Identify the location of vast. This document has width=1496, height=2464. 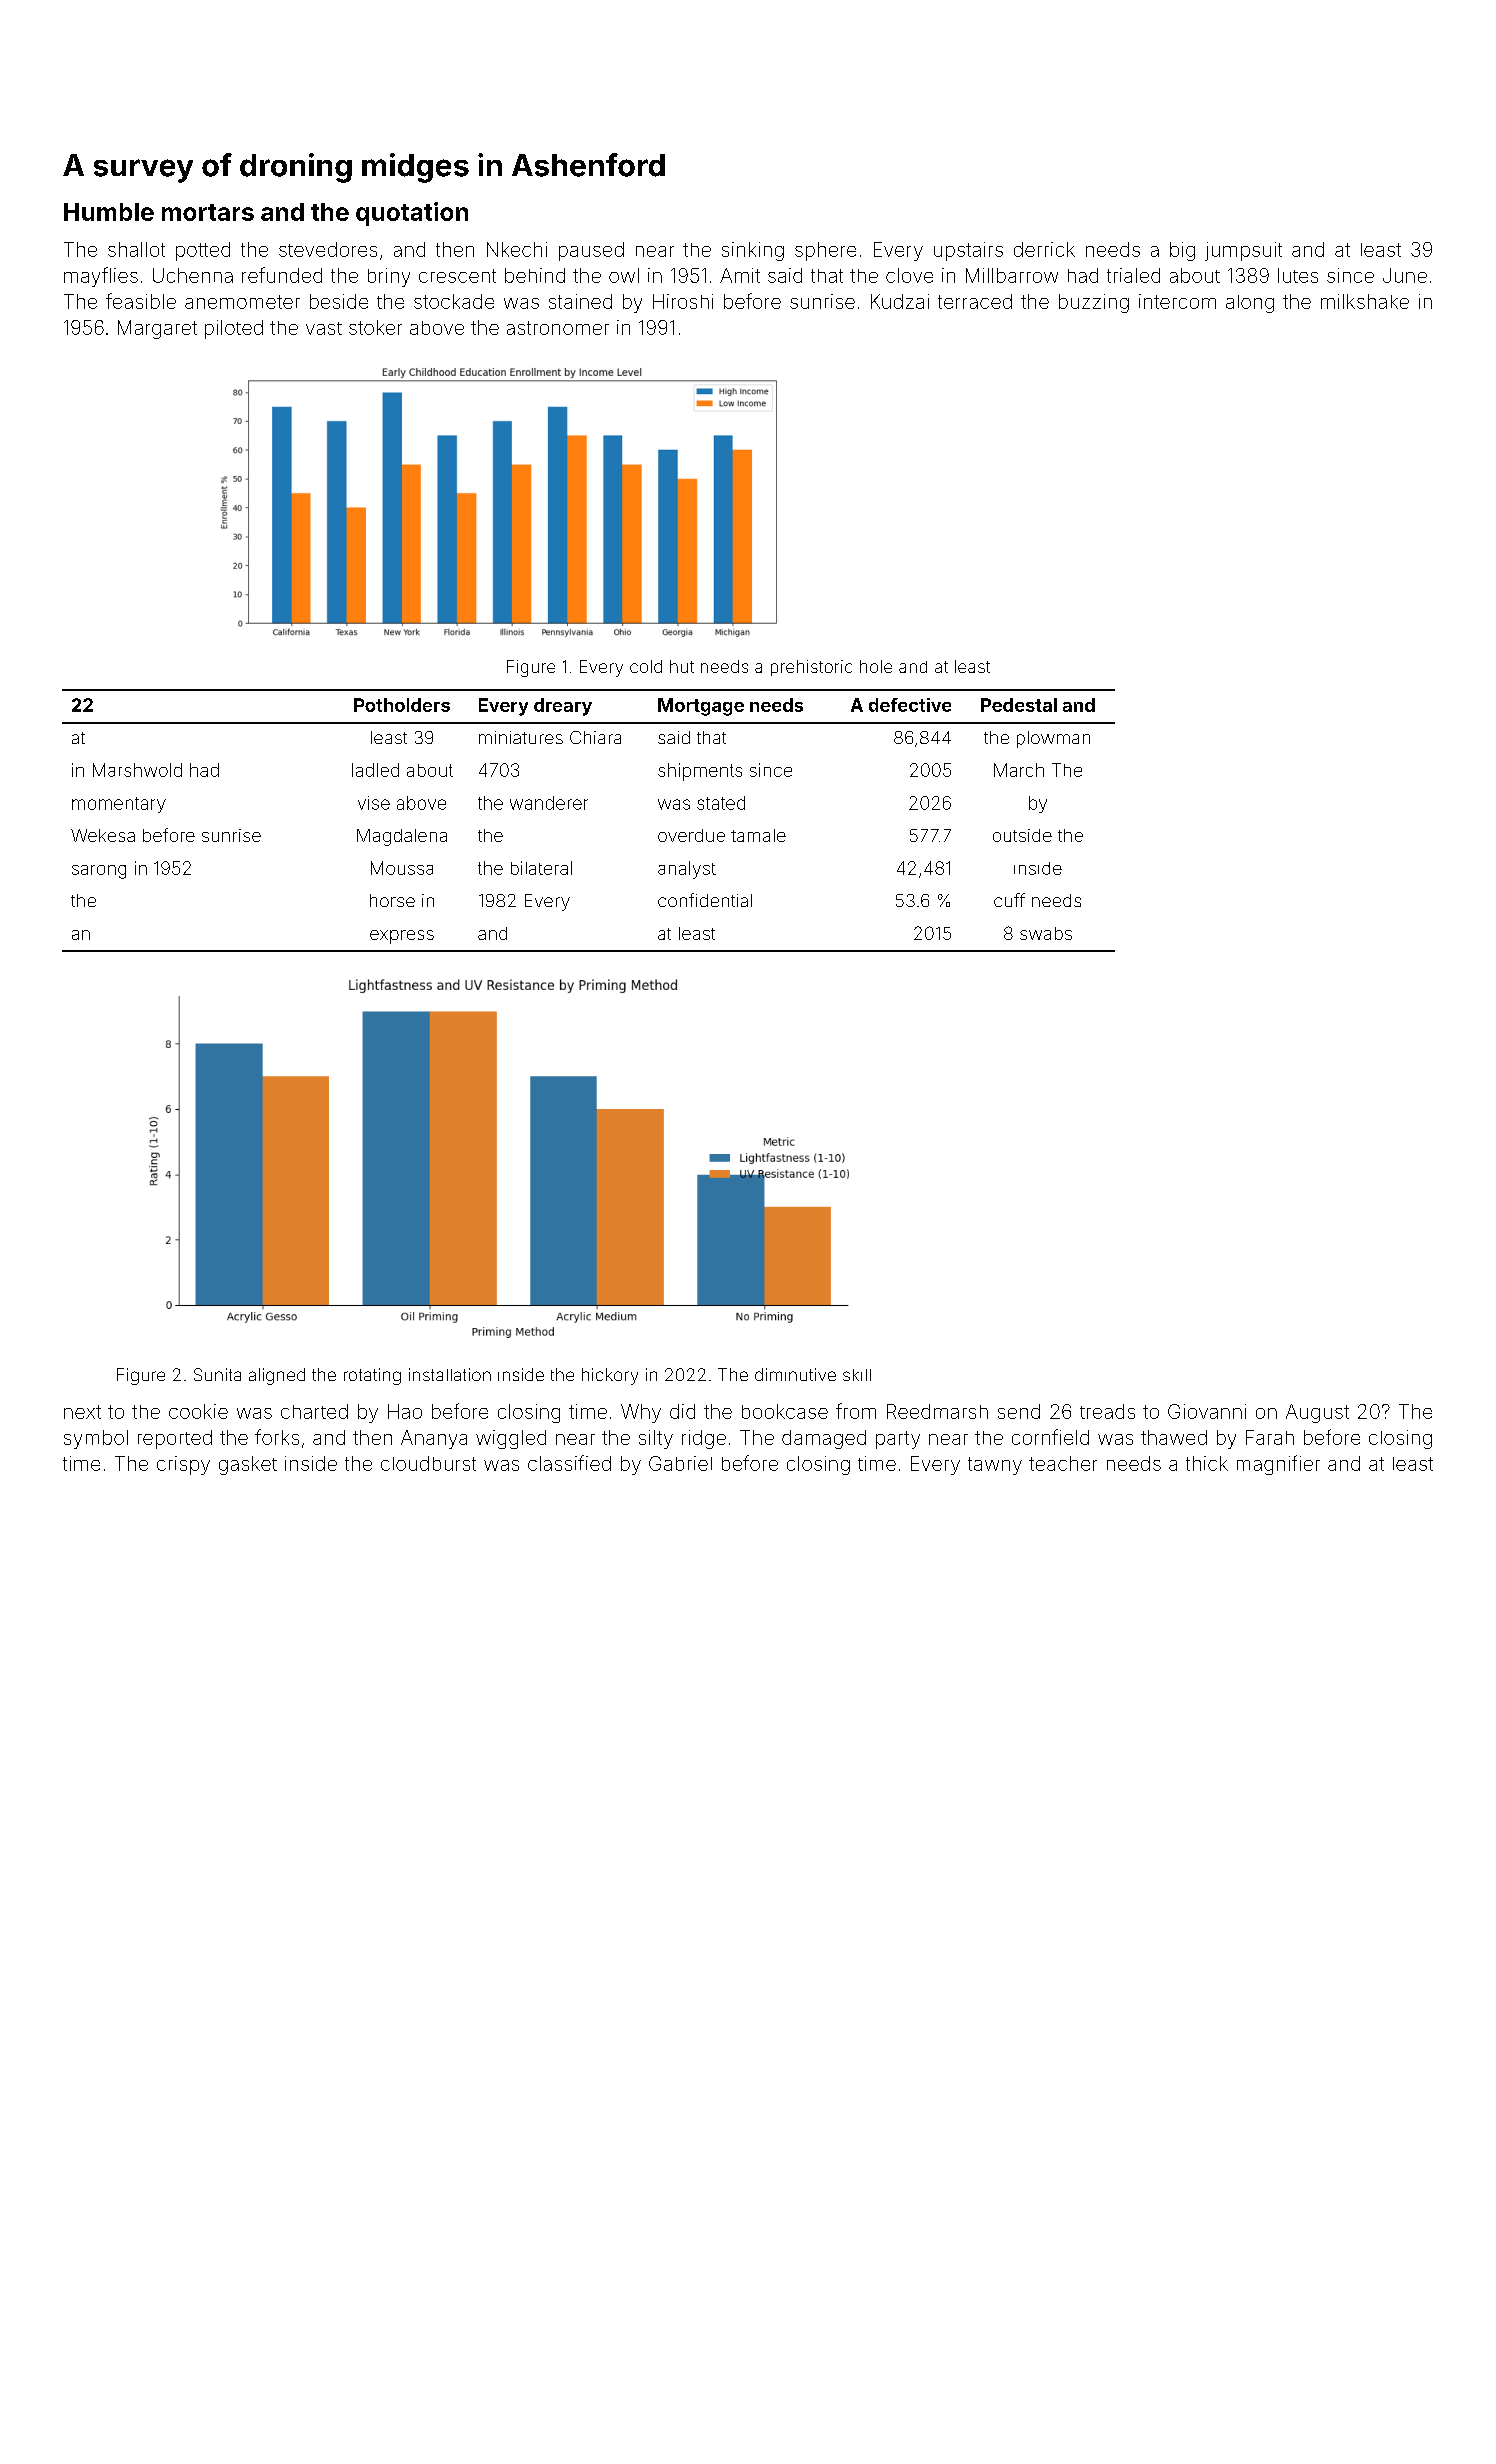
(324, 328).
